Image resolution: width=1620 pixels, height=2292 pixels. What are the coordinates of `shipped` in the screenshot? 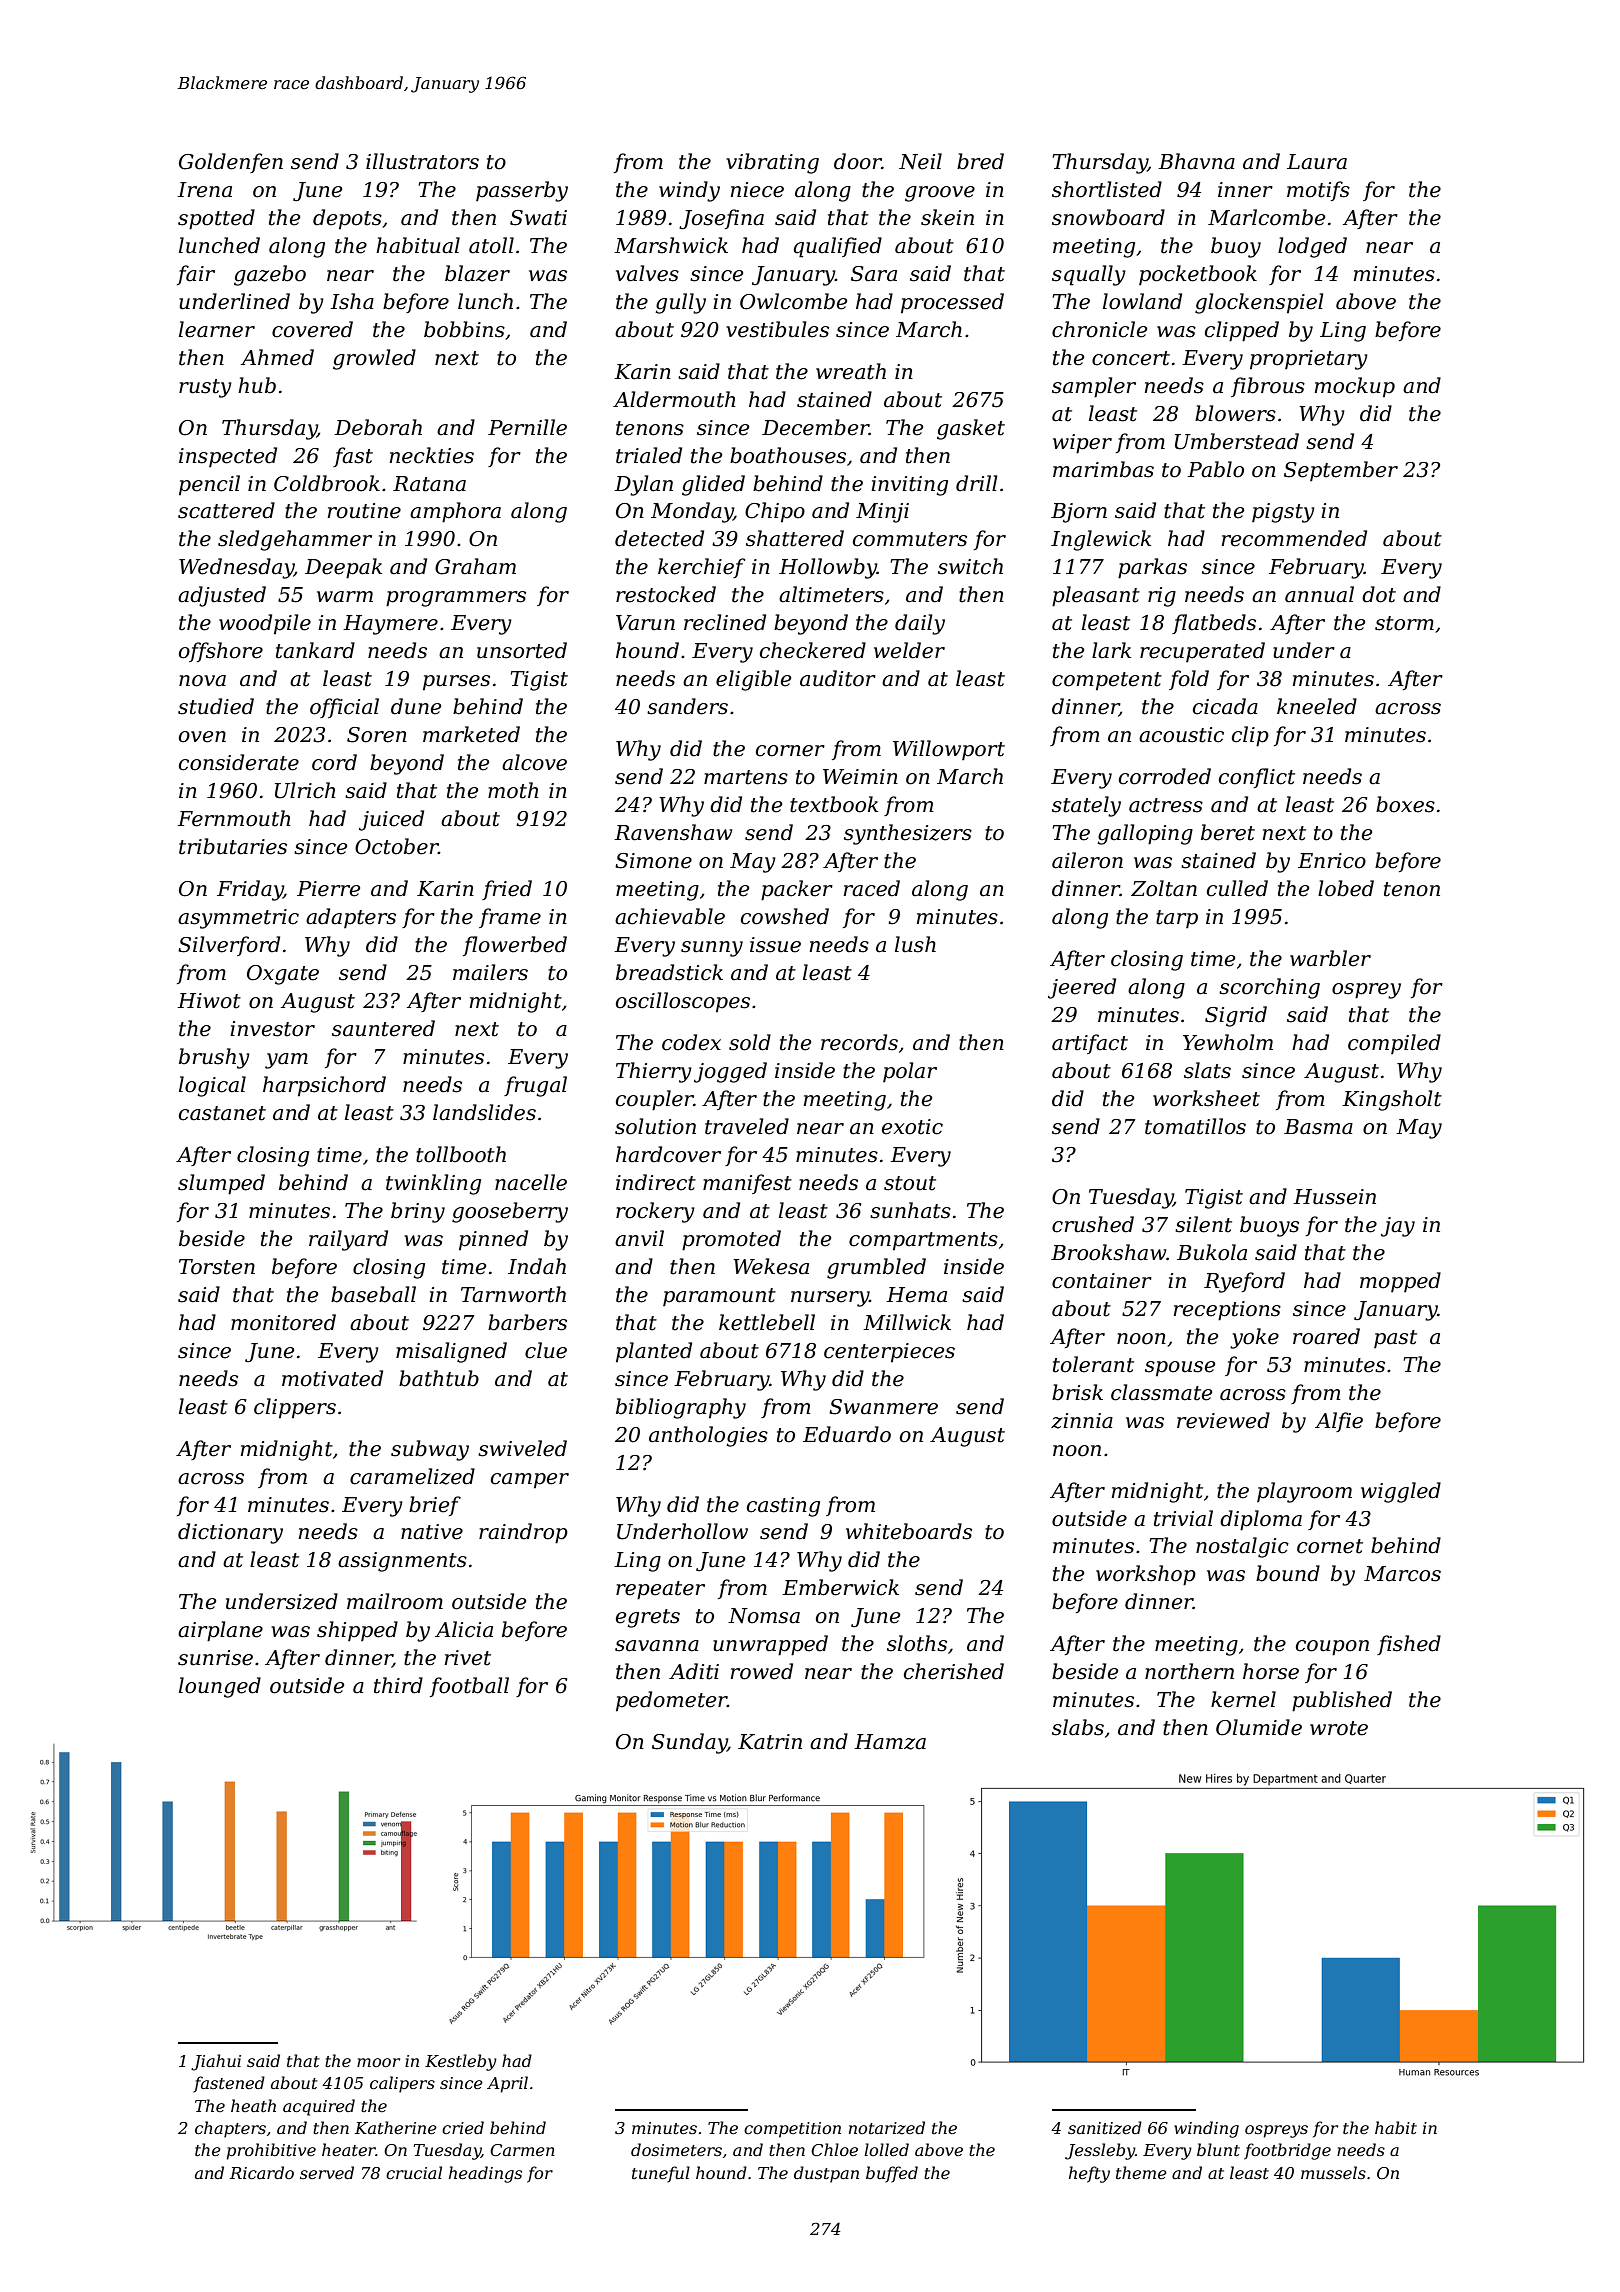 It's located at (357, 1631).
